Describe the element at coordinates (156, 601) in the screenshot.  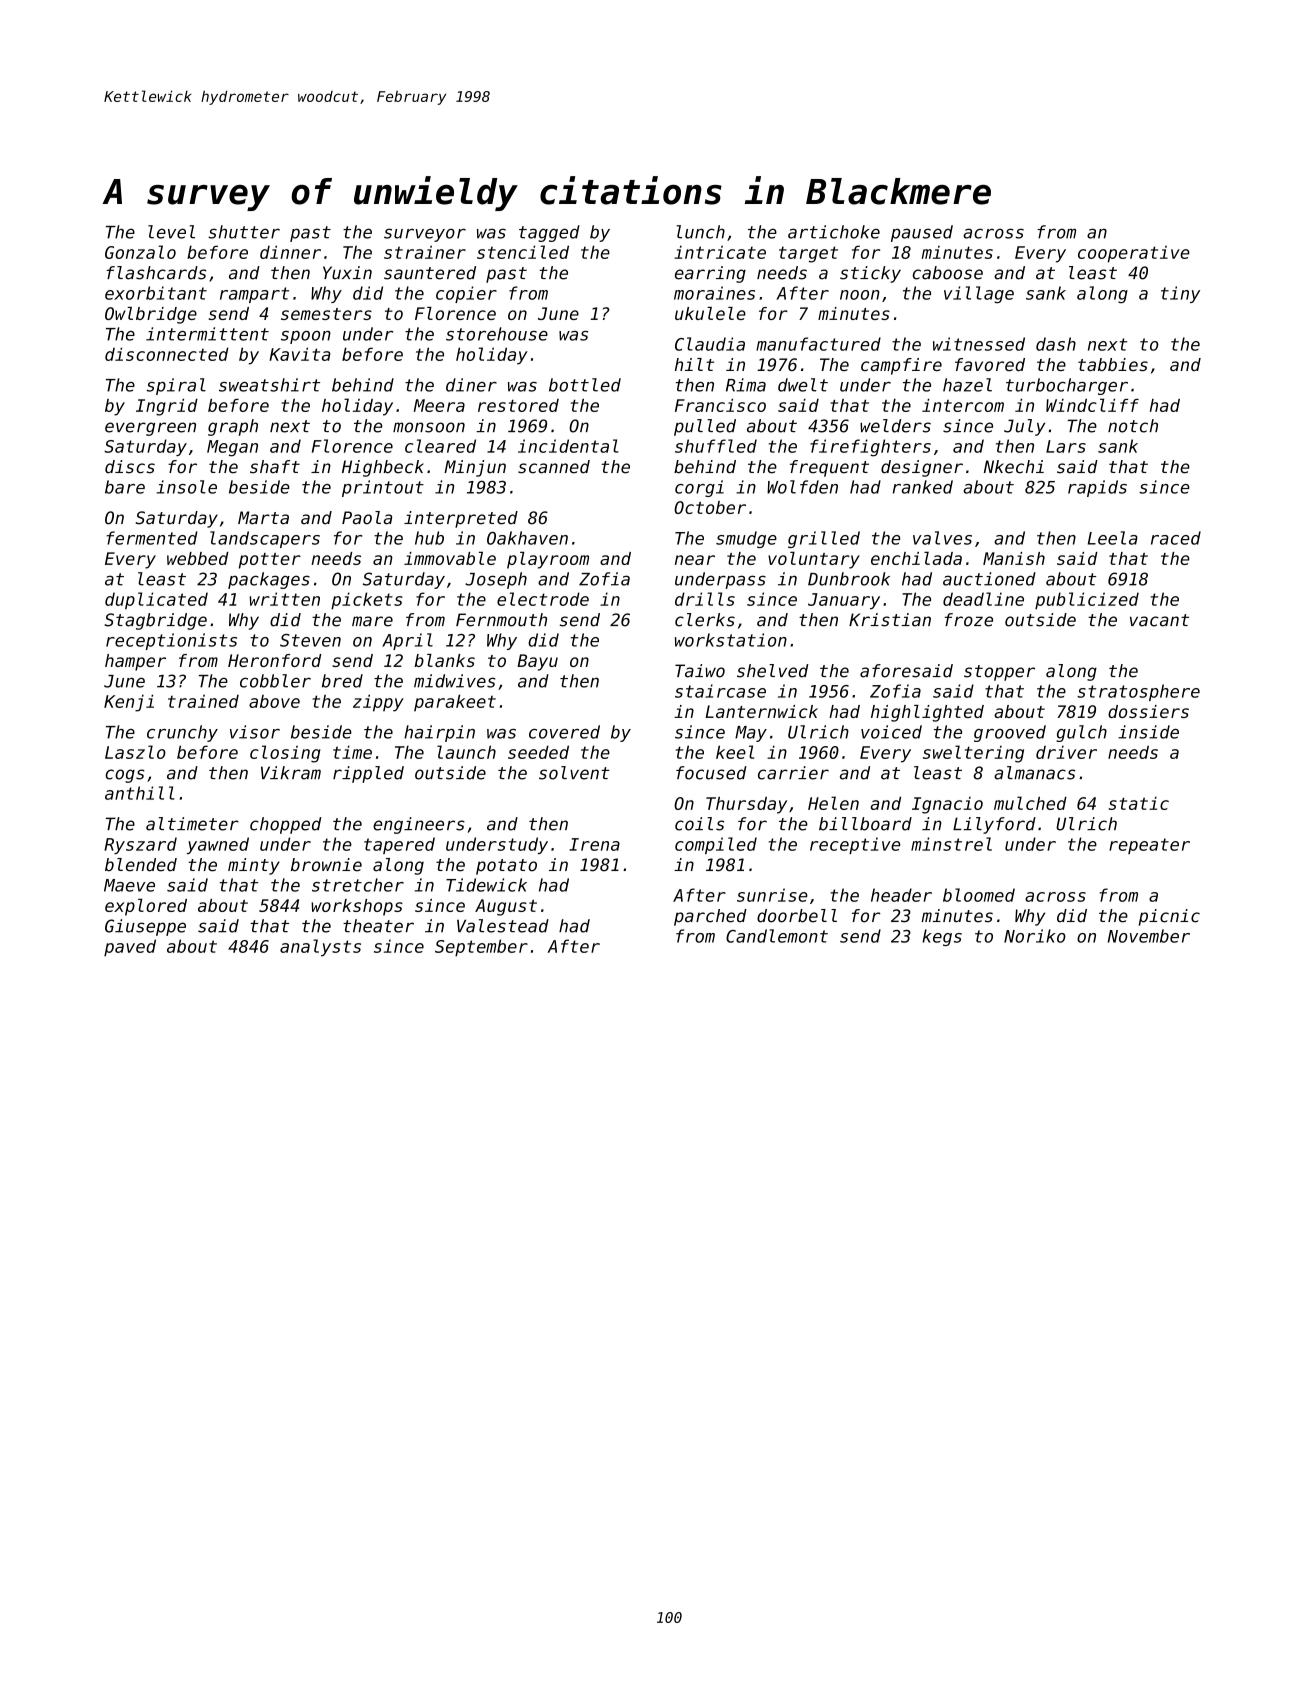
I see `duplicated` at that location.
